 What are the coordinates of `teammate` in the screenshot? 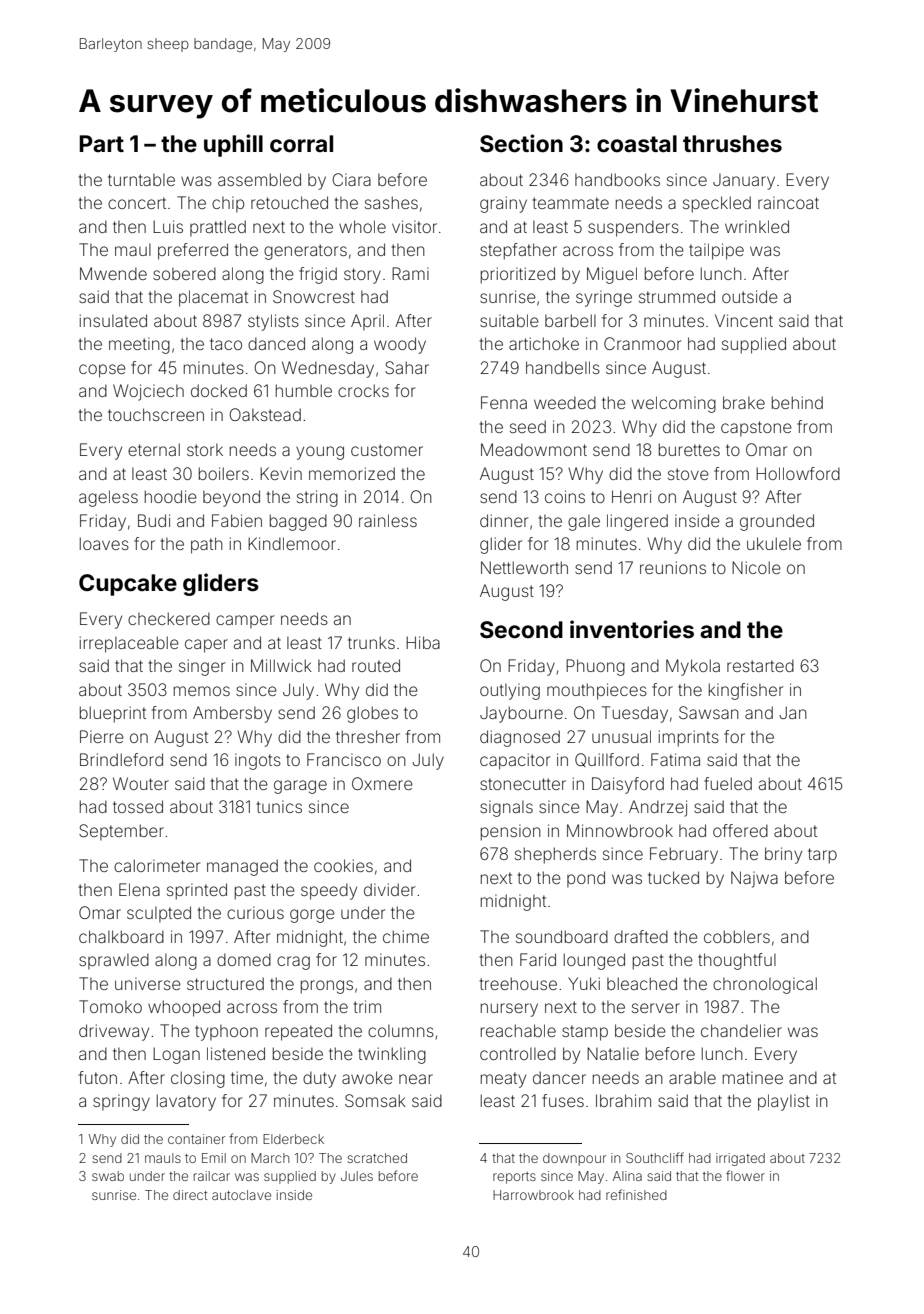 It's located at (571, 203).
